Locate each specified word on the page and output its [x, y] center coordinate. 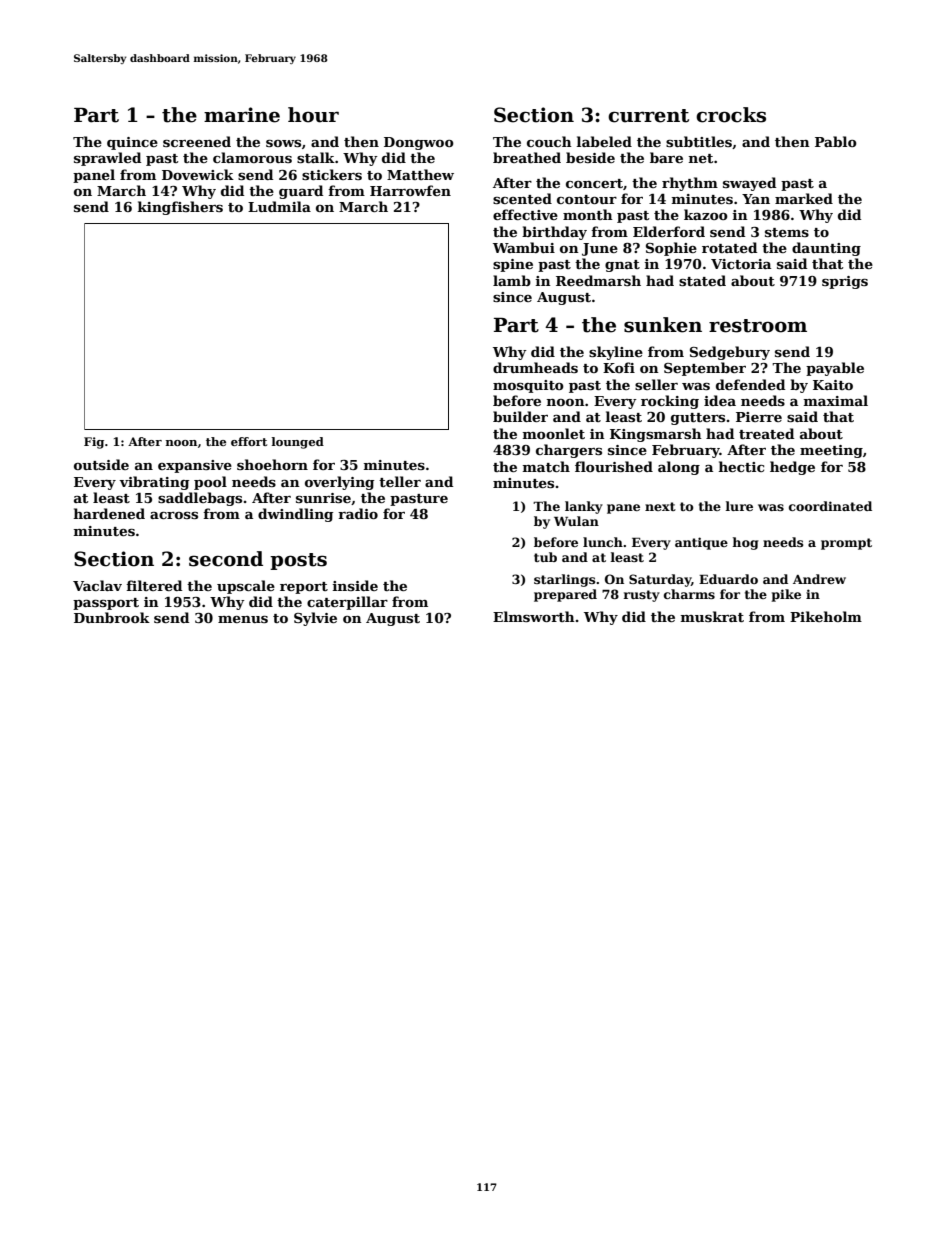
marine [242, 115]
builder [520, 416]
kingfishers [180, 208]
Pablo [836, 141]
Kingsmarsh [656, 435]
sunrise [323, 498]
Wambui [524, 247]
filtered [154, 585]
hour [313, 115]
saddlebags [200, 499]
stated [702, 280]
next [660, 506]
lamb [512, 280]
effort [249, 441]
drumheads [535, 367]
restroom [758, 326]
